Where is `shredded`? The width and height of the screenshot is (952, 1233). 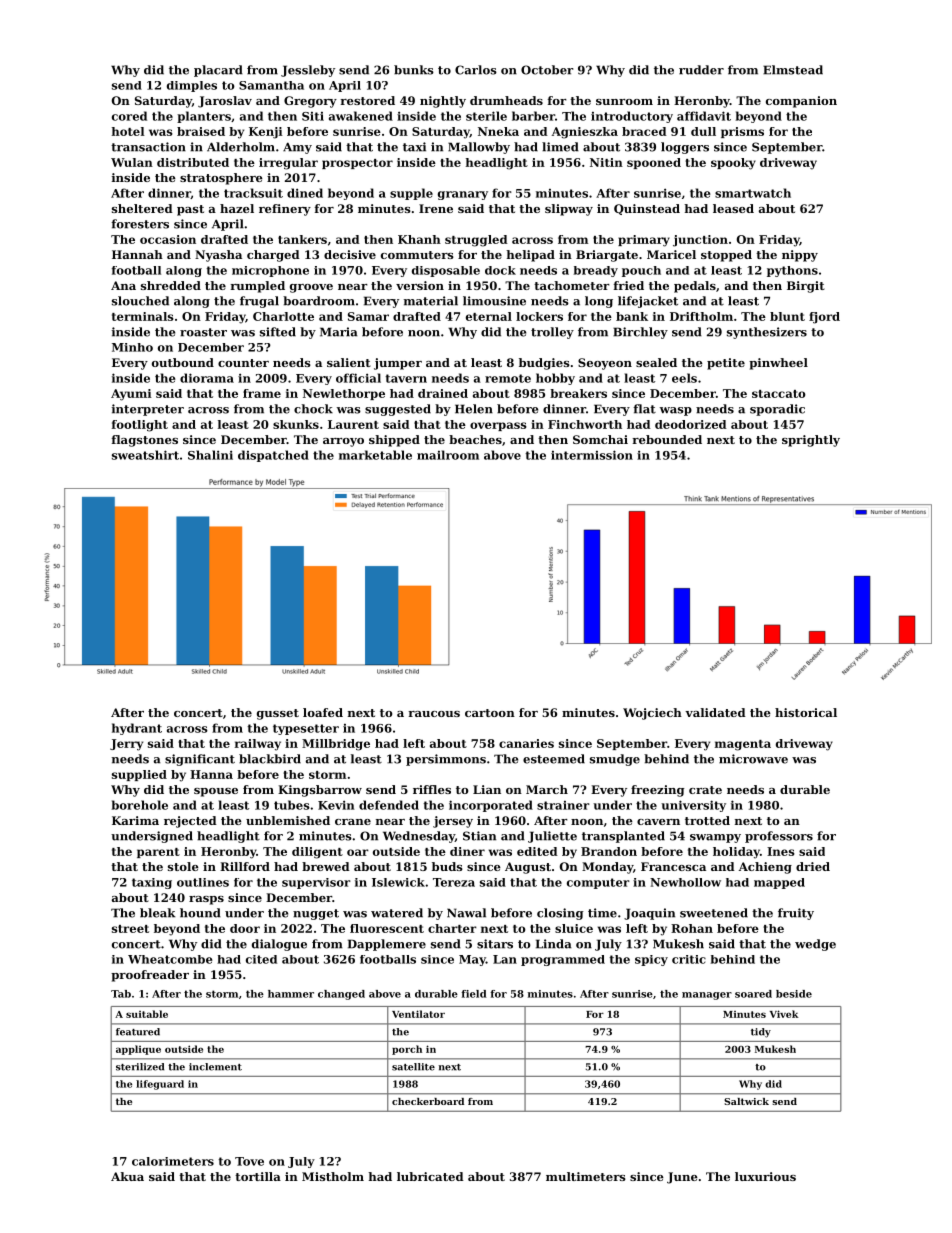 shredded is located at coordinates (171, 285).
